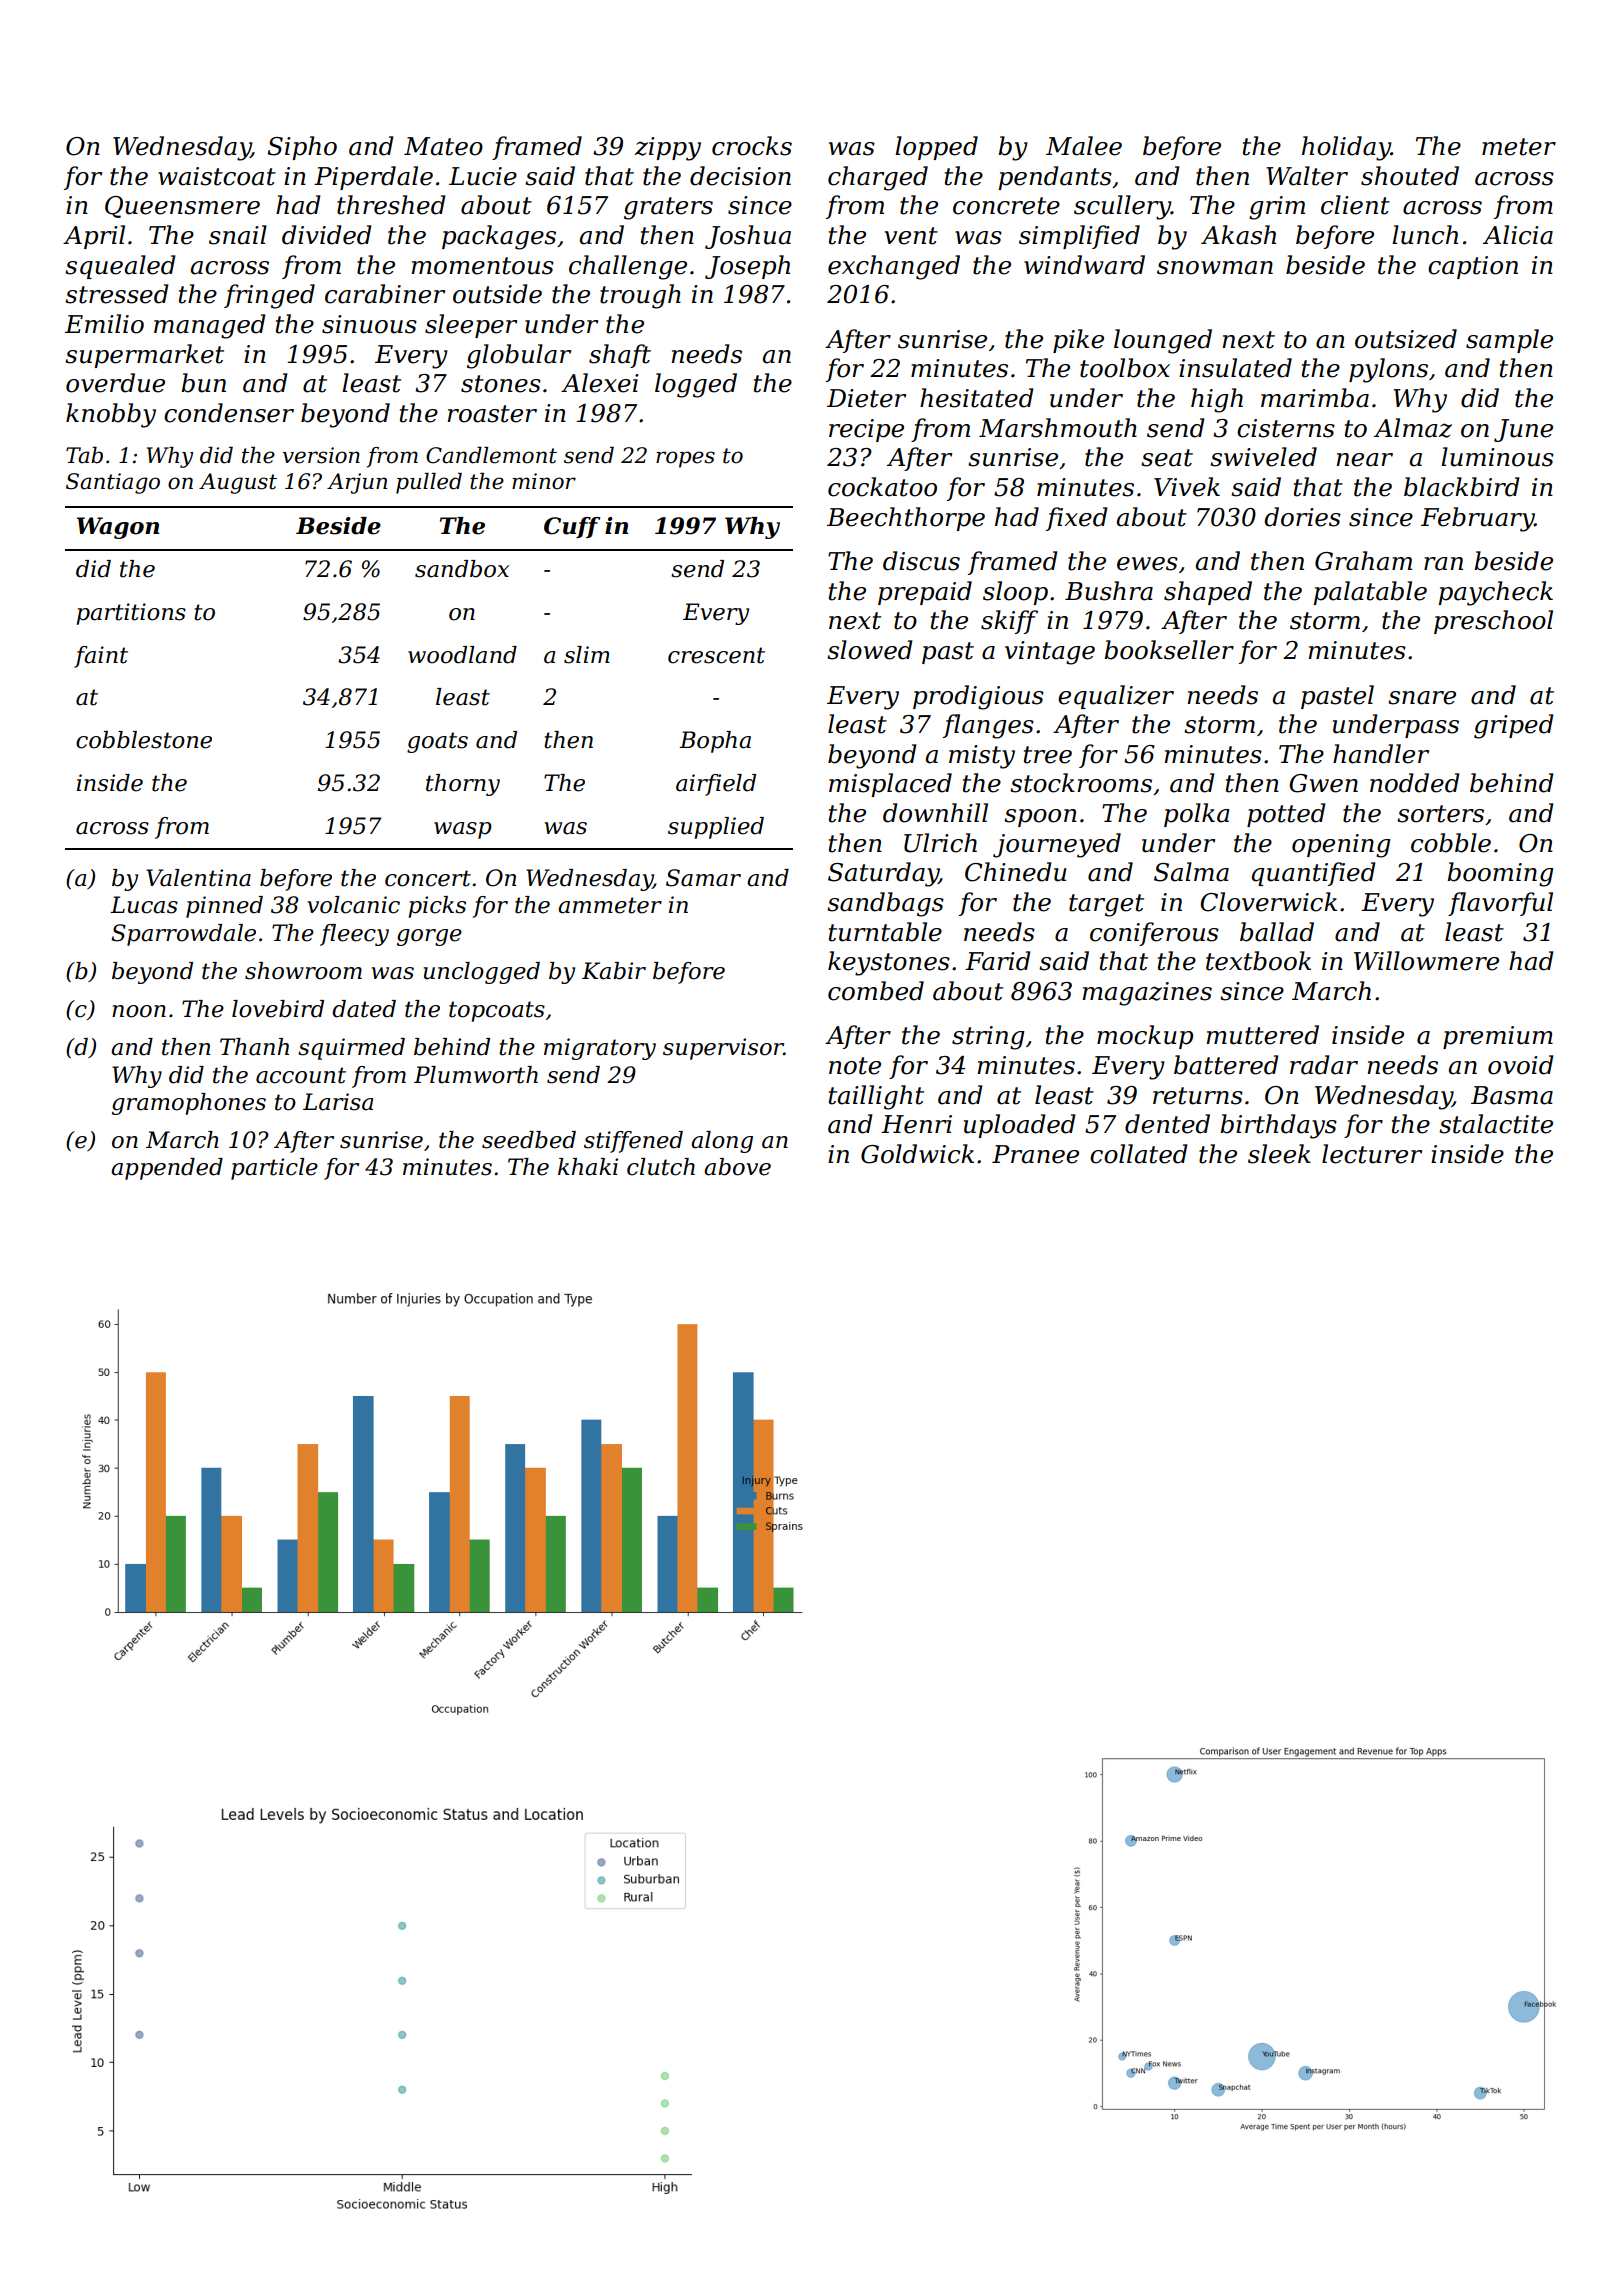 The image size is (1620, 2292). What do you see at coordinates (101, 657) in the page?
I see `faint` at bounding box center [101, 657].
